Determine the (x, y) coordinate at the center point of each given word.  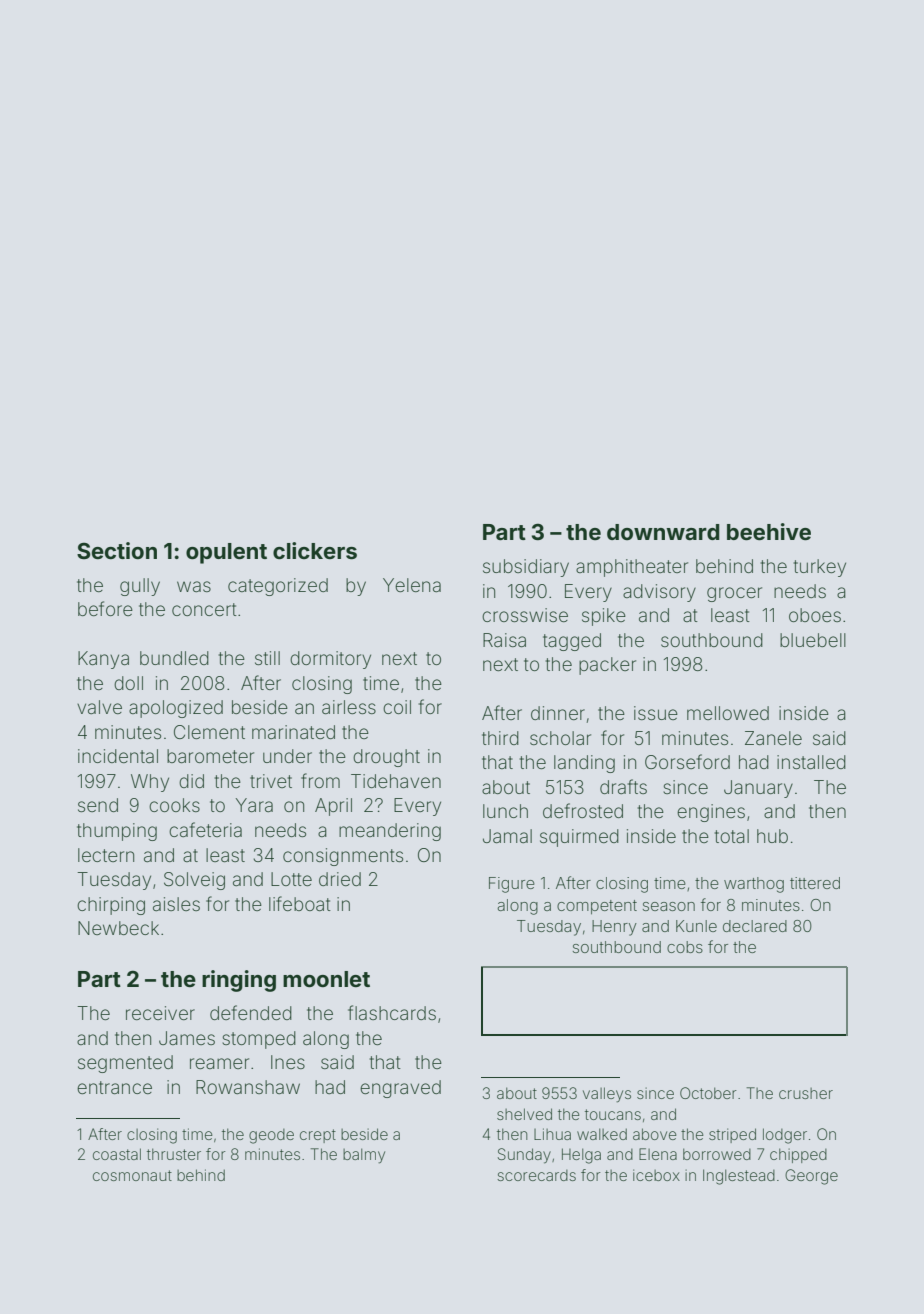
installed (811, 762)
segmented (125, 1064)
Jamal (507, 836)
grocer (734, 594)
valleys (607, 1095)
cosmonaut (132, 1175)
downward (663, 532)
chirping (111, 906)
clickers (315, 550)
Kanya (103, 660)
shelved (524, 1114)
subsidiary (526, 568)
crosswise (525, 615)
